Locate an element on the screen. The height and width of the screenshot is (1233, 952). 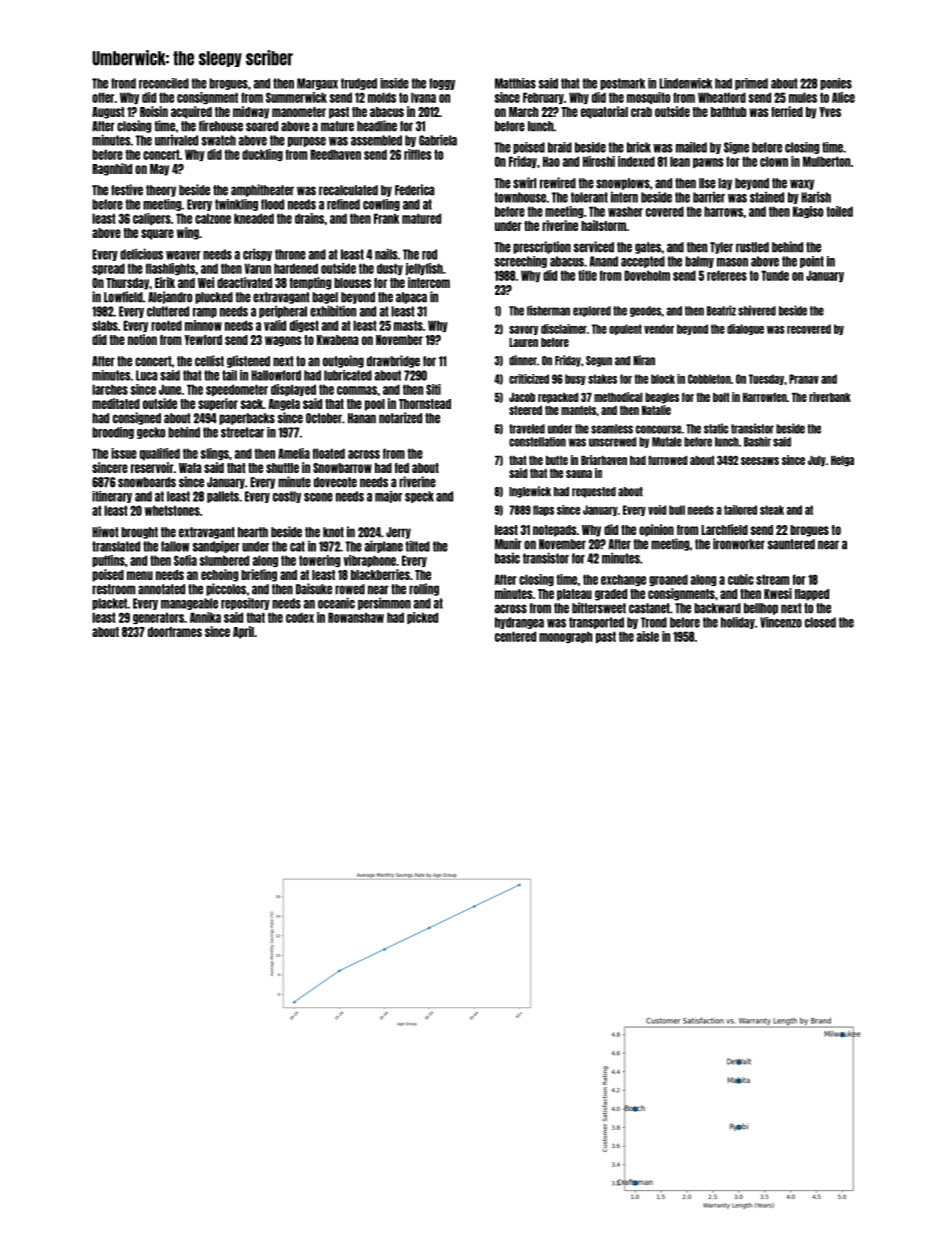
closed is located at coordinates (820, 622).
